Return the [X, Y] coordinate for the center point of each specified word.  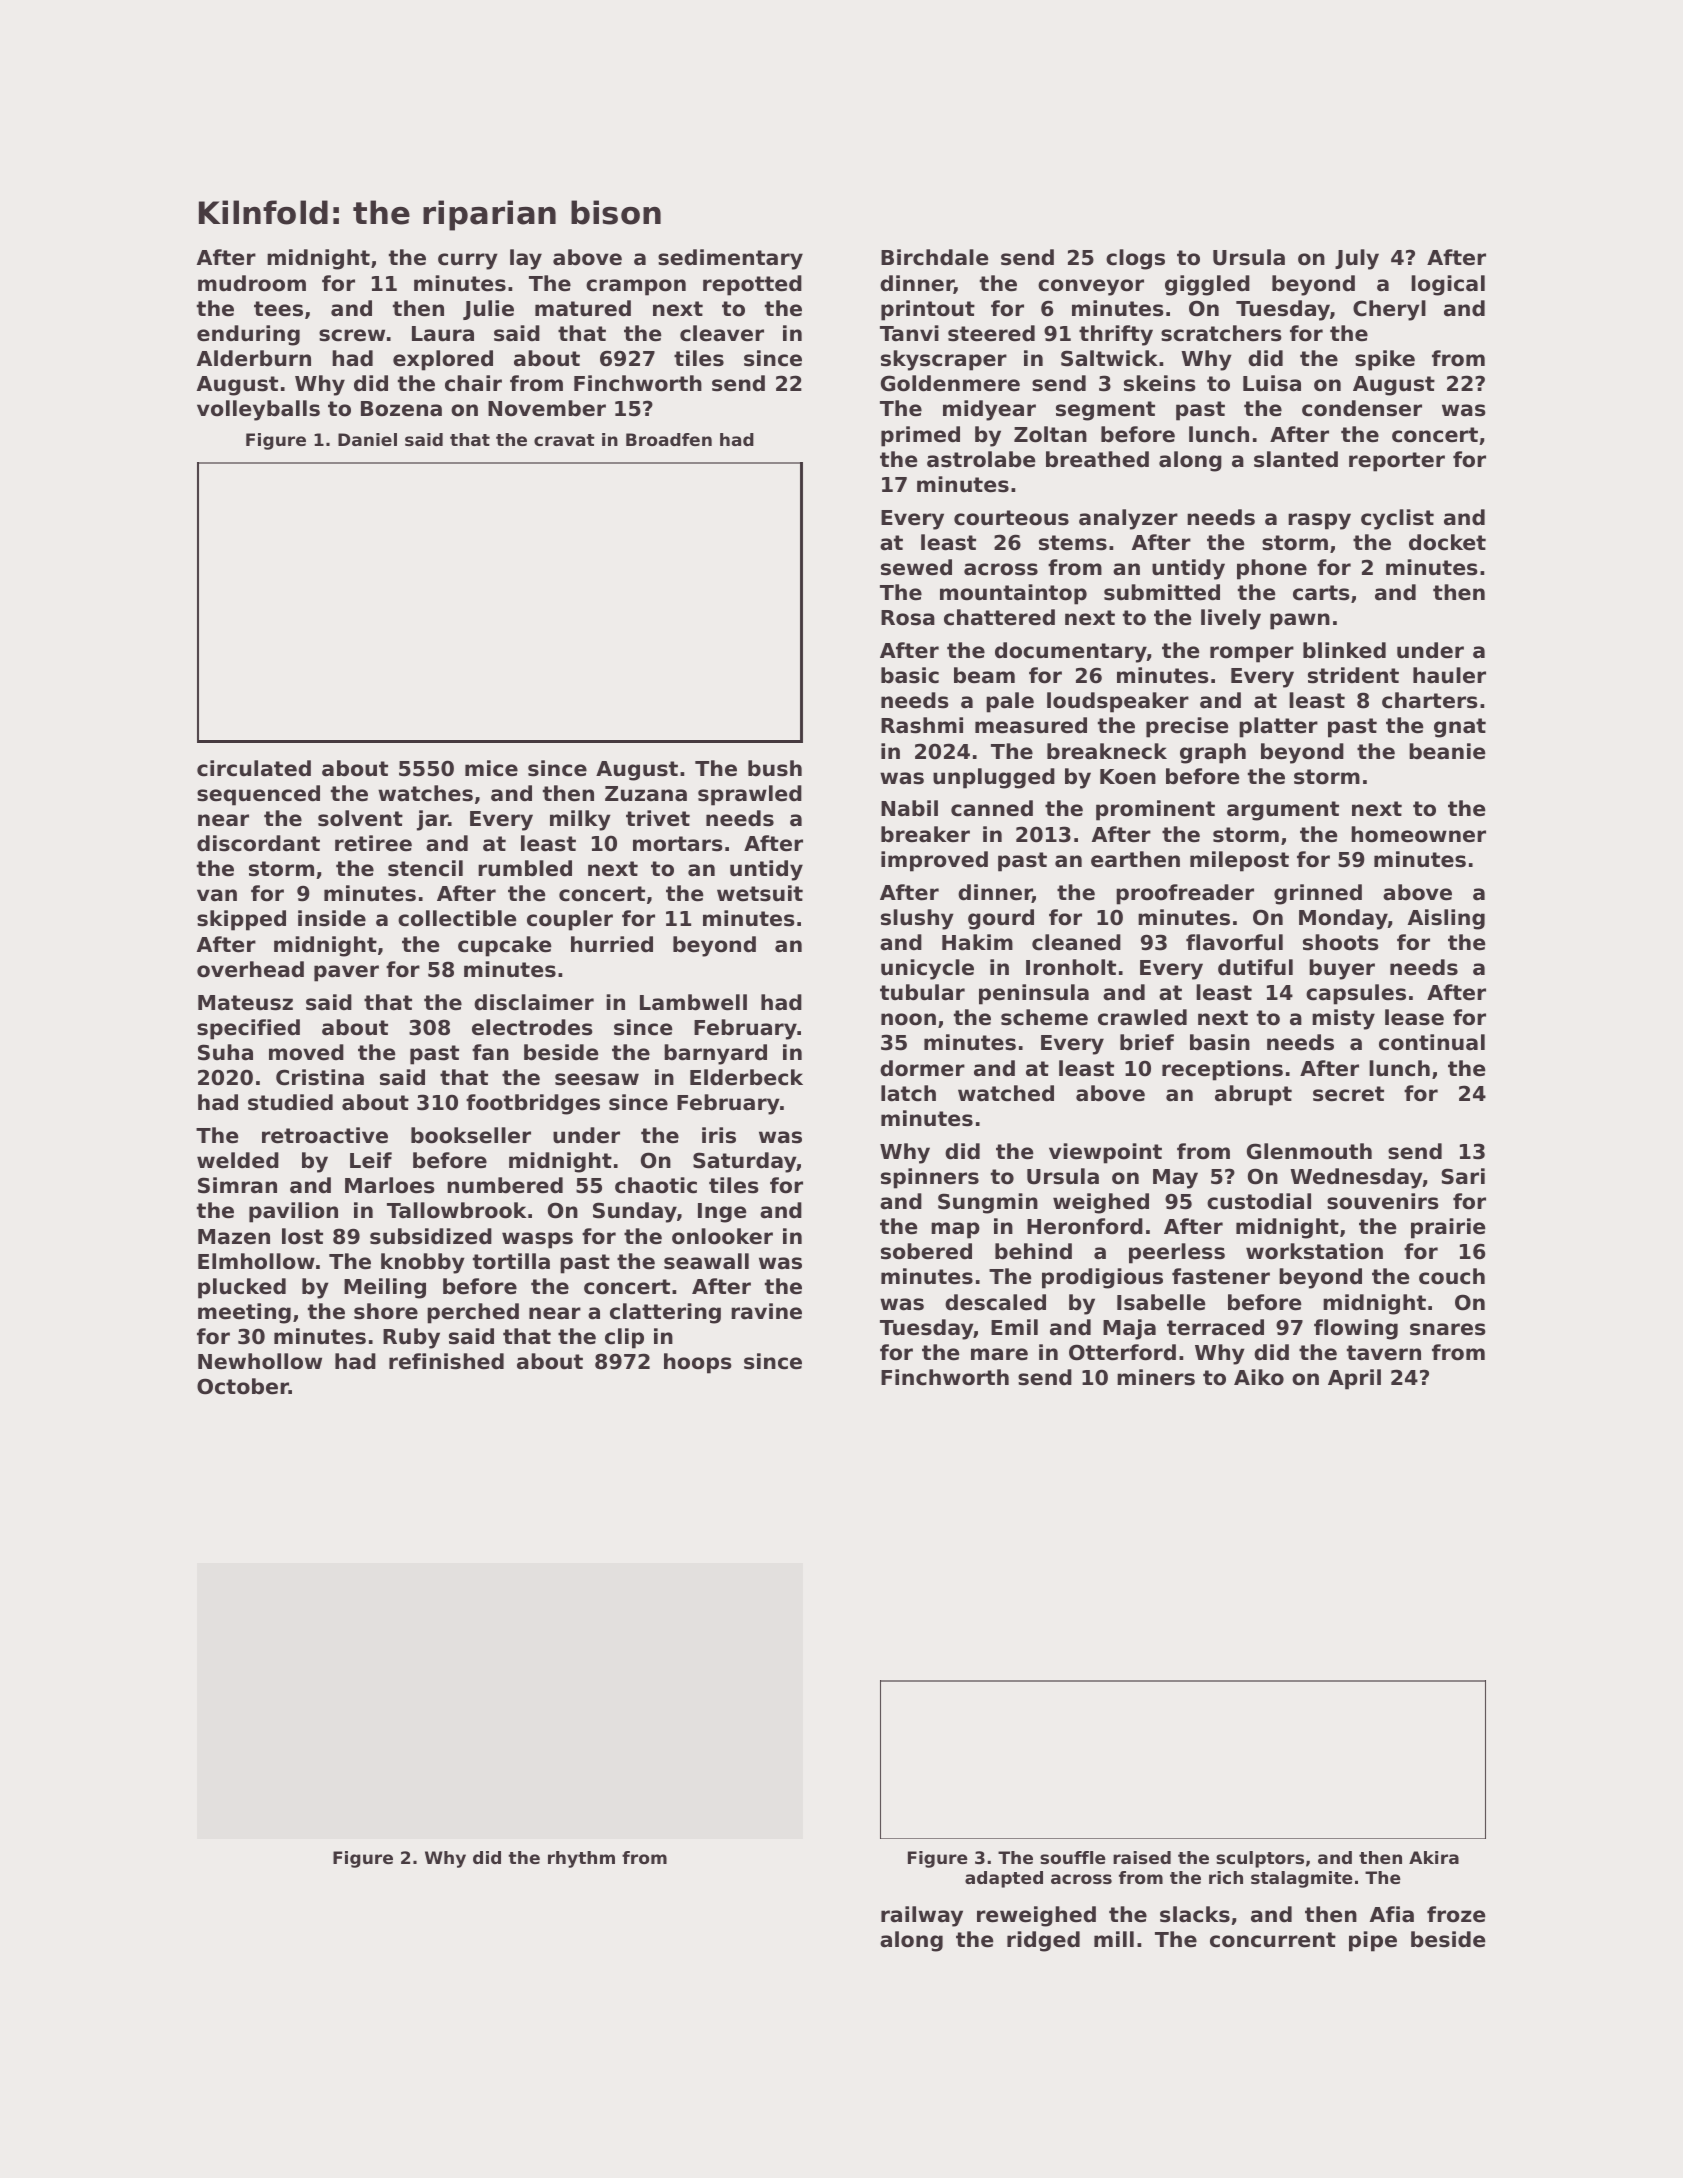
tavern [1384, 1353]
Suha [225, 1052]
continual [1432, 1042]
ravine [766, 1311]
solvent [360, 818]
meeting [244, 1313]
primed [920, 436]
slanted [1296, 459]
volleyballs [258, 410]
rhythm [581, 1859]
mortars [678, 844]
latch [908, 1093]
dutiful [1255, 967]
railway [922, 1916]
